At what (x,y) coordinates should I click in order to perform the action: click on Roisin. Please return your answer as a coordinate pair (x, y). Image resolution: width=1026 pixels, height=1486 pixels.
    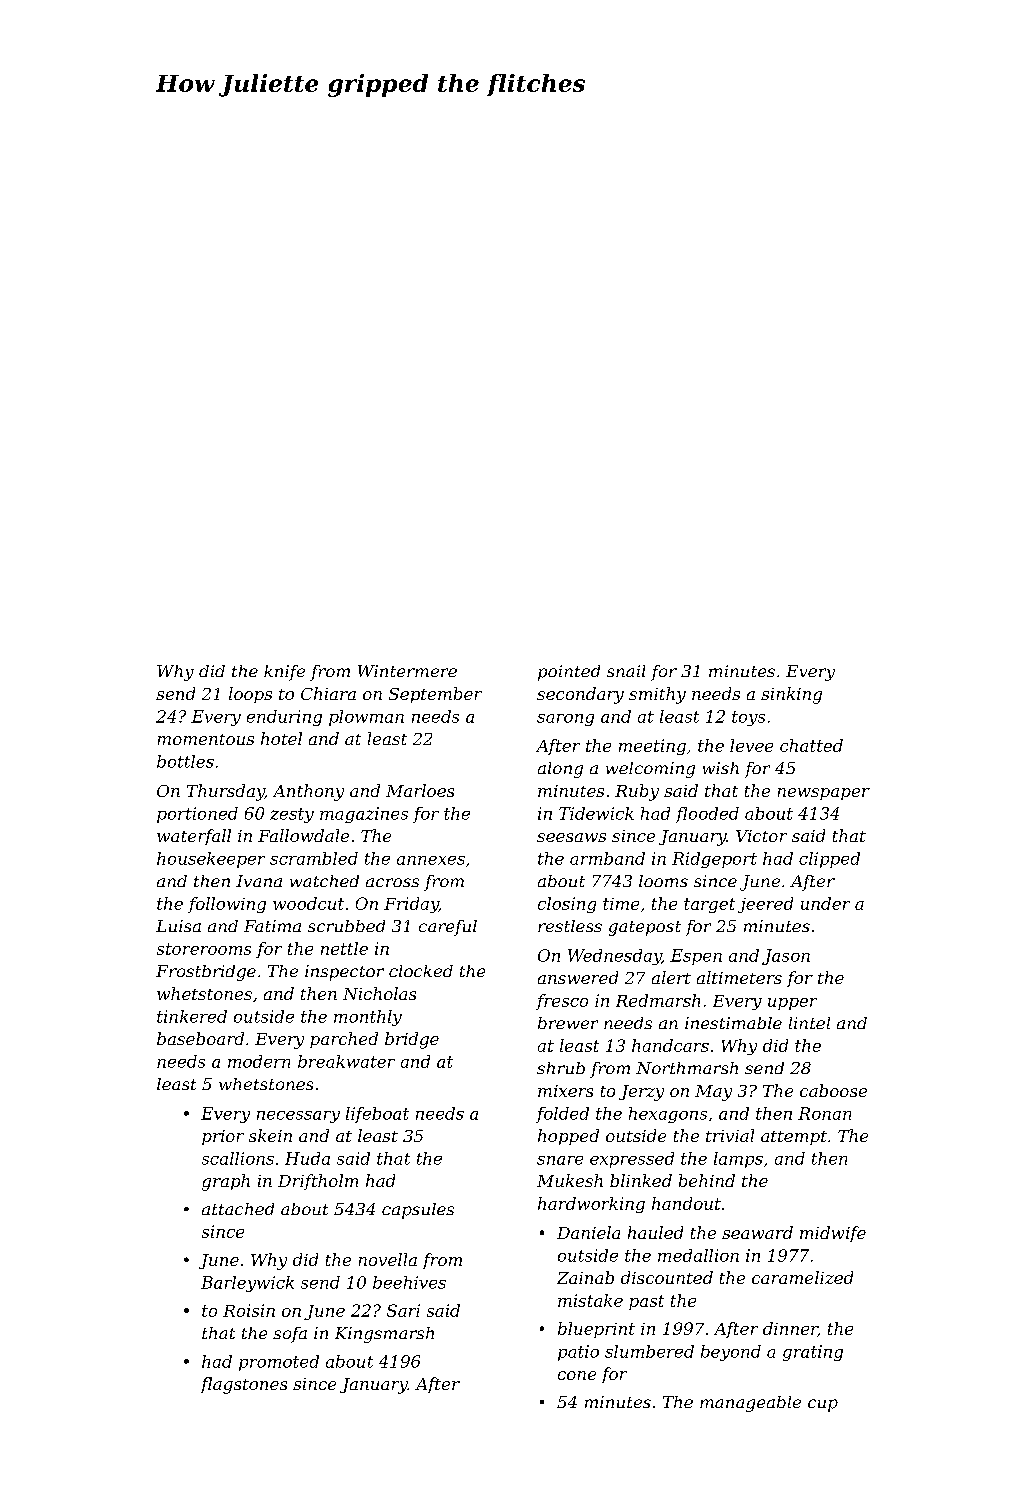
    Looking at the image, I should click on (249, 1310).
